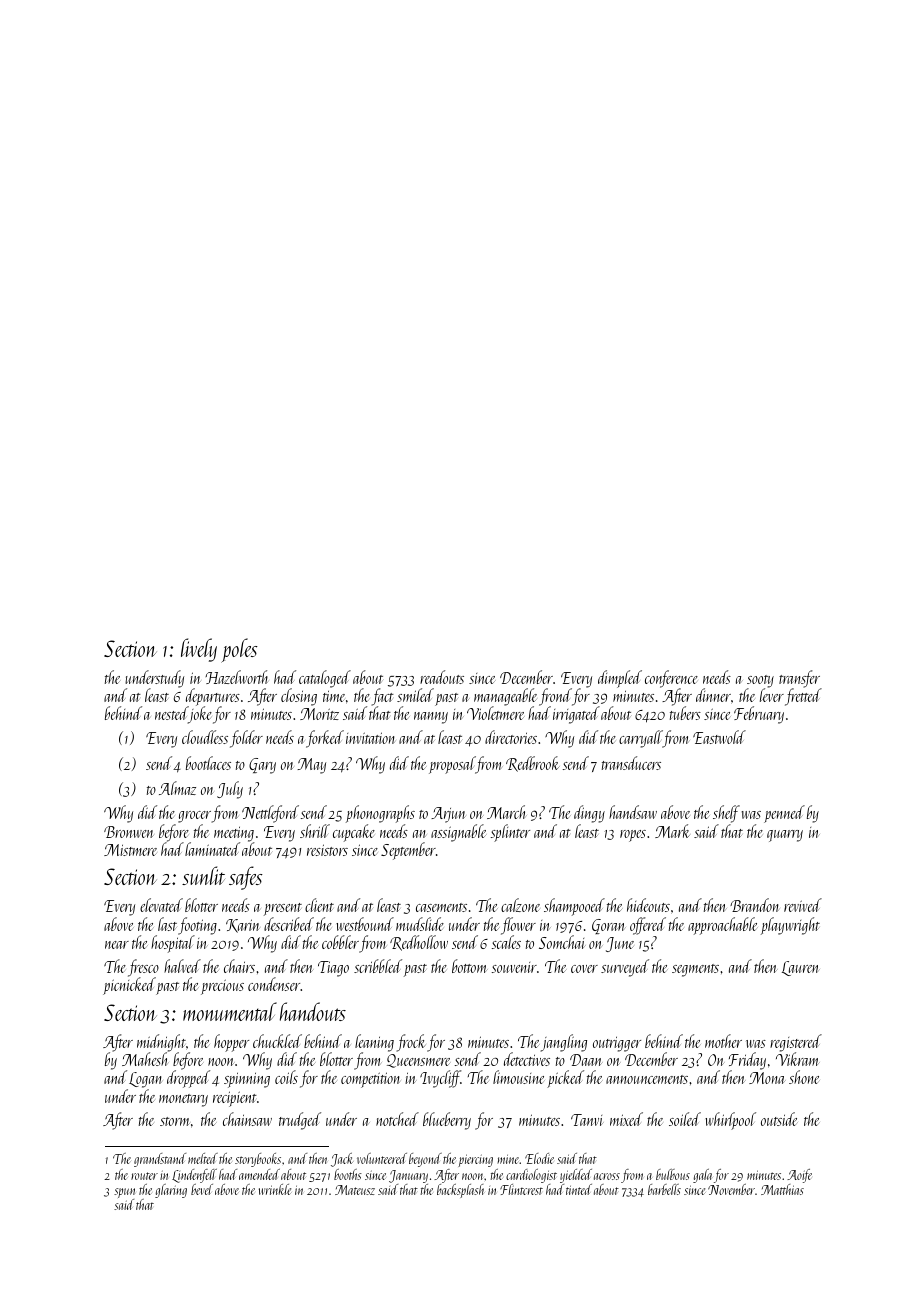 The height and width of the screenshot is (1308, 924). What do you see at coordinates (247, 1119) in the screenshot?
I see `chainsaw` at bounding box center [247, 1119].
